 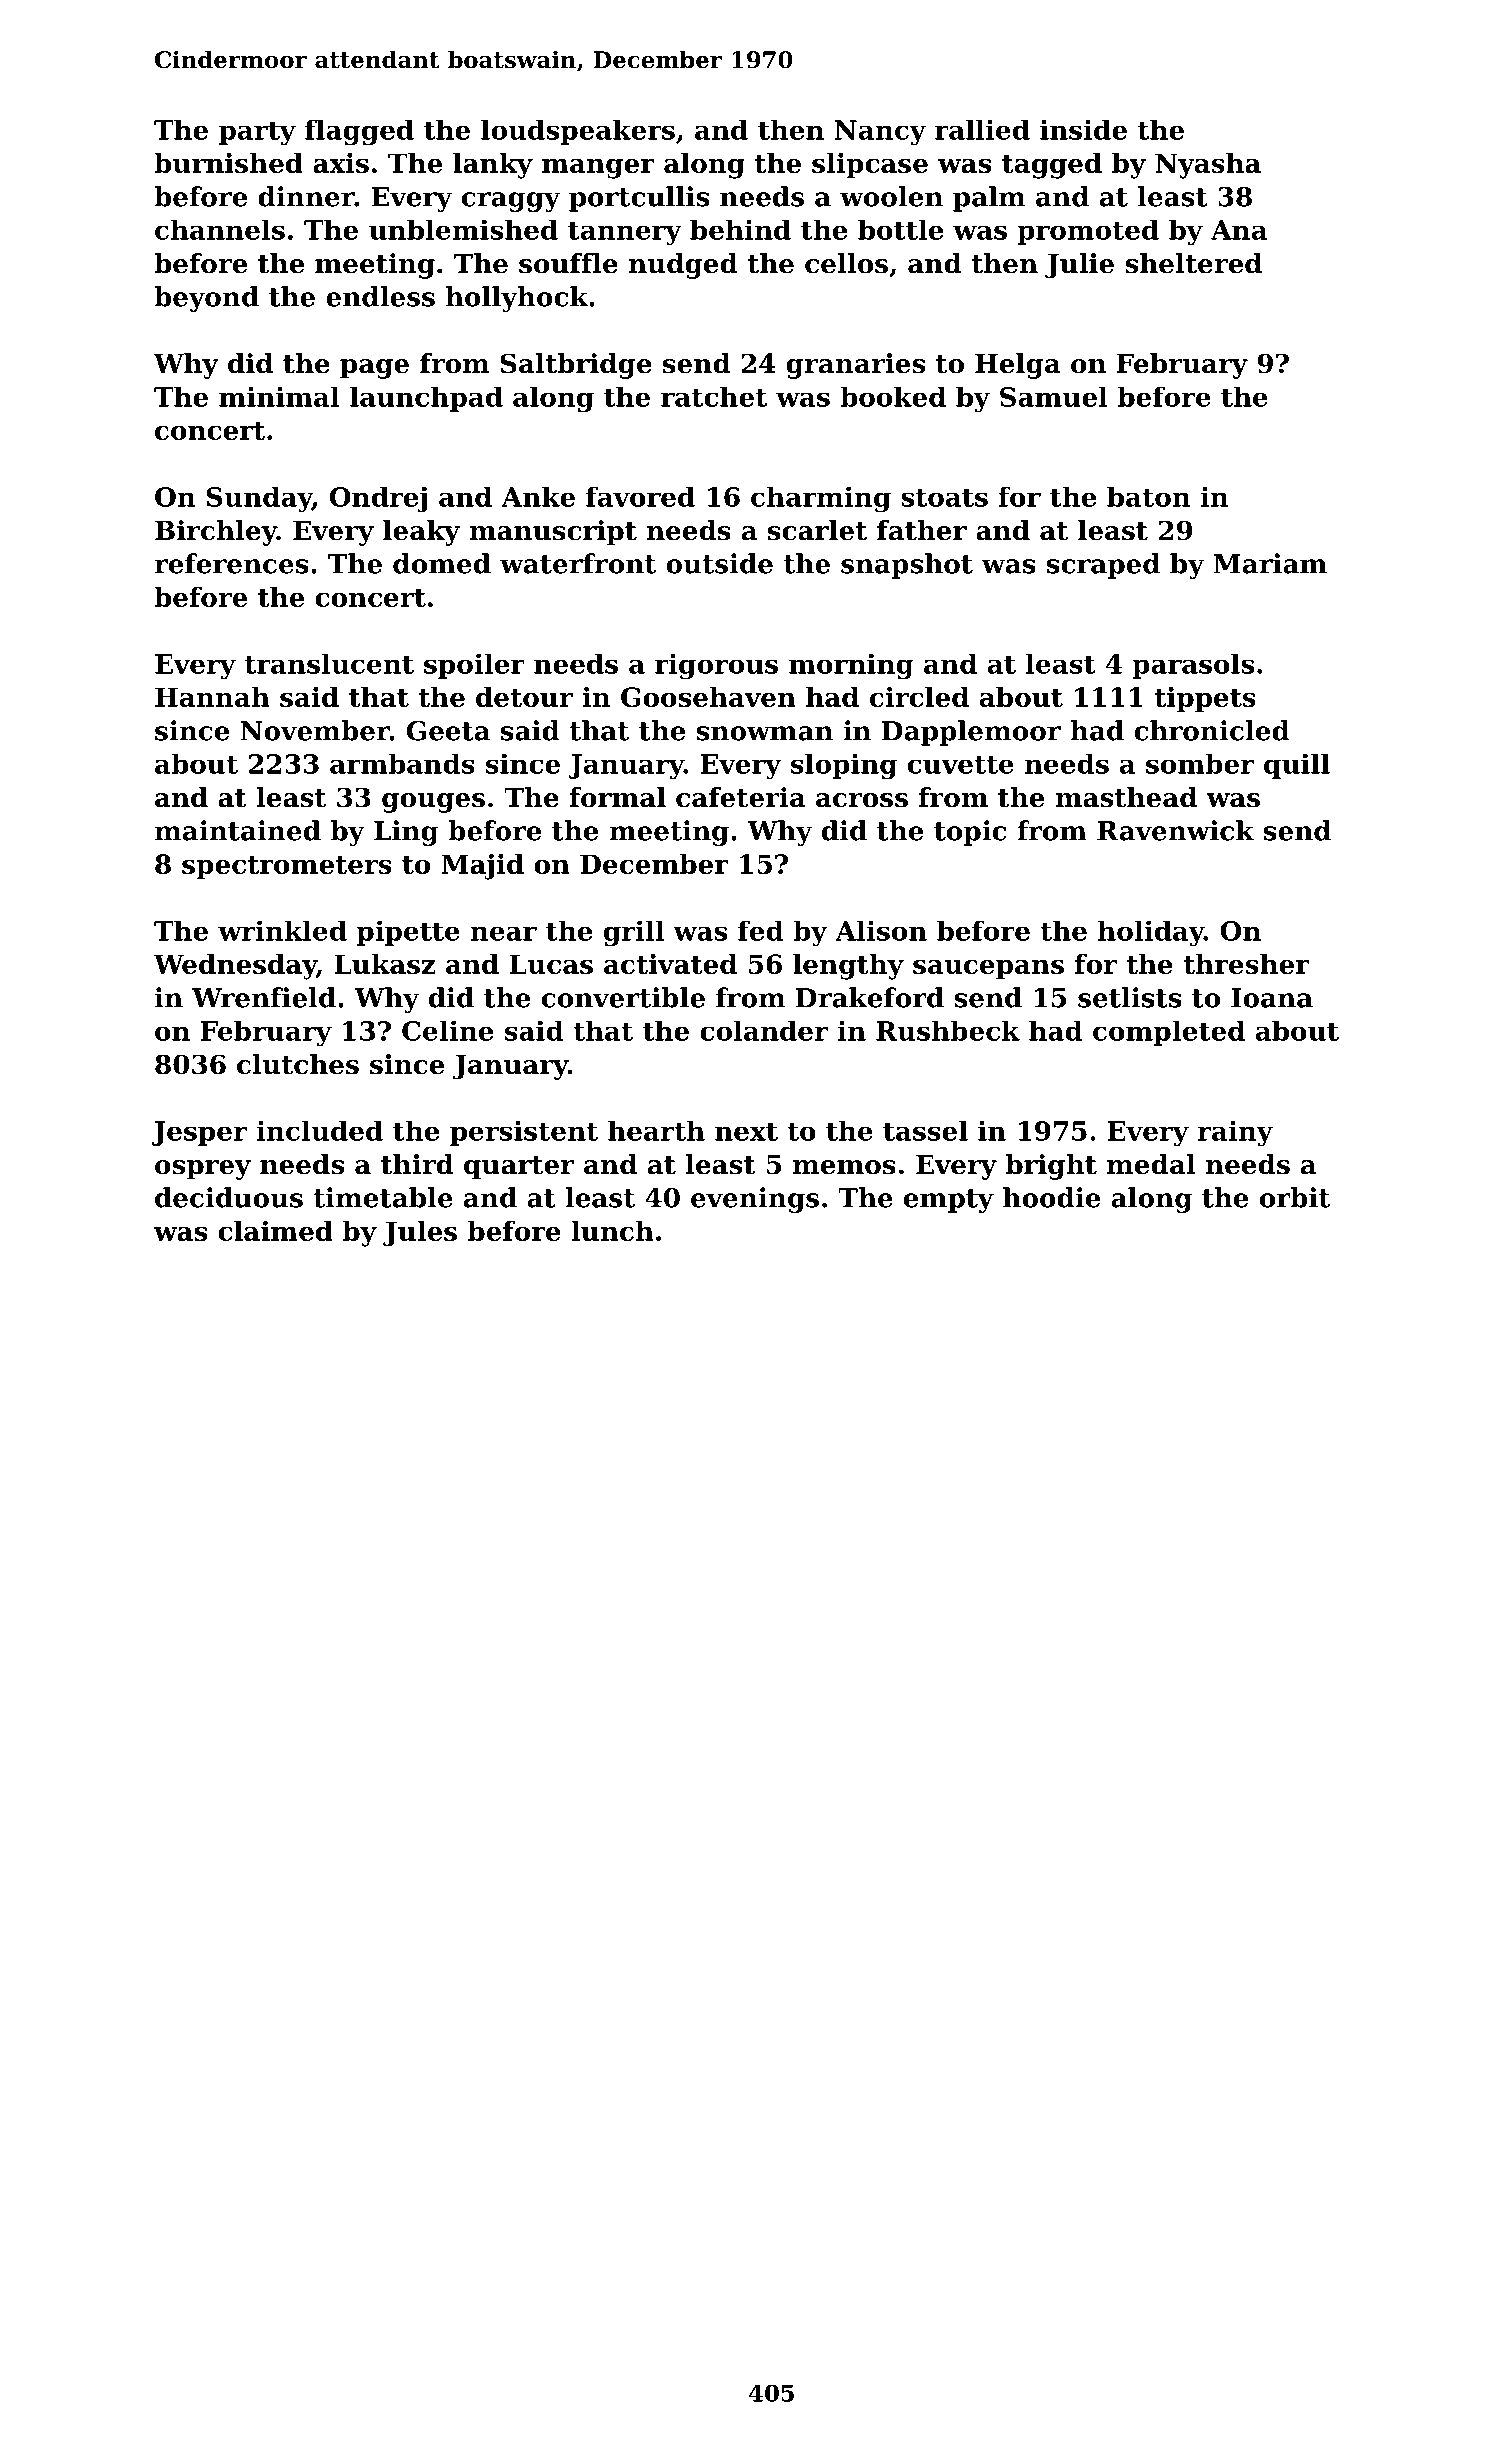 I want to click on rigorous, so click(x=716, y=666).
